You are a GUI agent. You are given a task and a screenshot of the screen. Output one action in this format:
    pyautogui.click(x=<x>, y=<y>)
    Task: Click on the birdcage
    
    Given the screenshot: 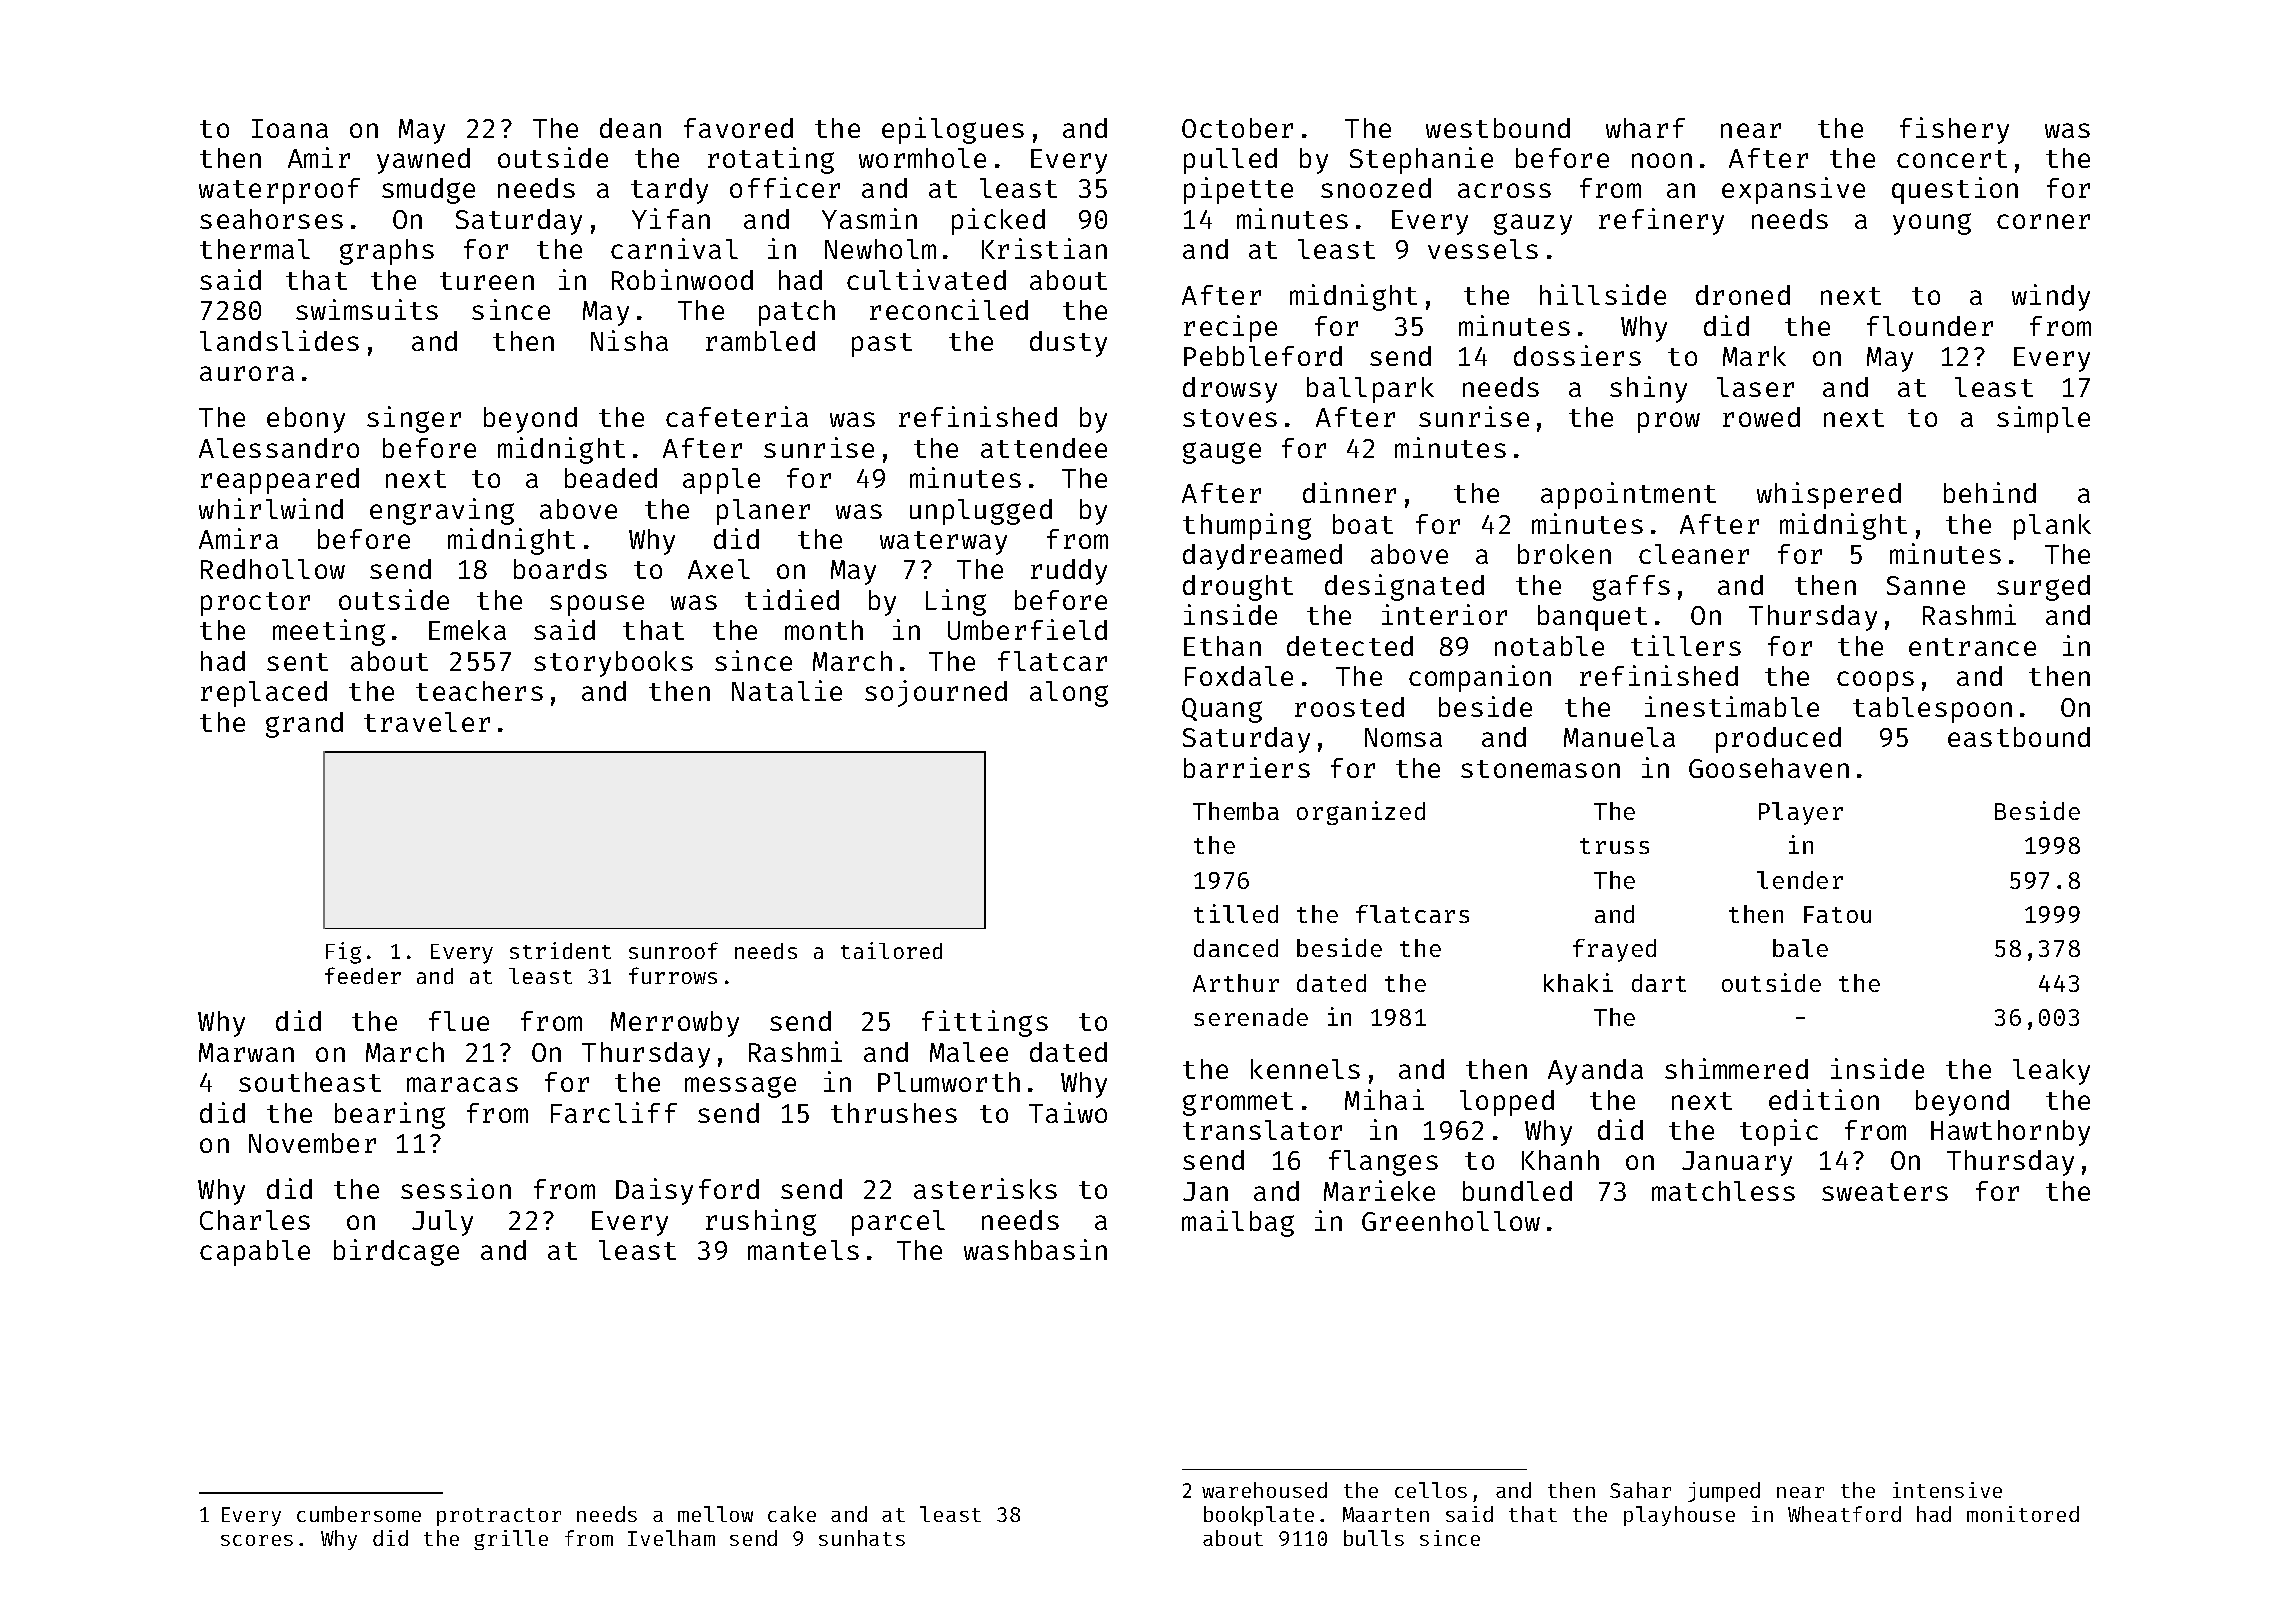 What is the action you would take?
    pyautogui.click(x=396, y=1252)
